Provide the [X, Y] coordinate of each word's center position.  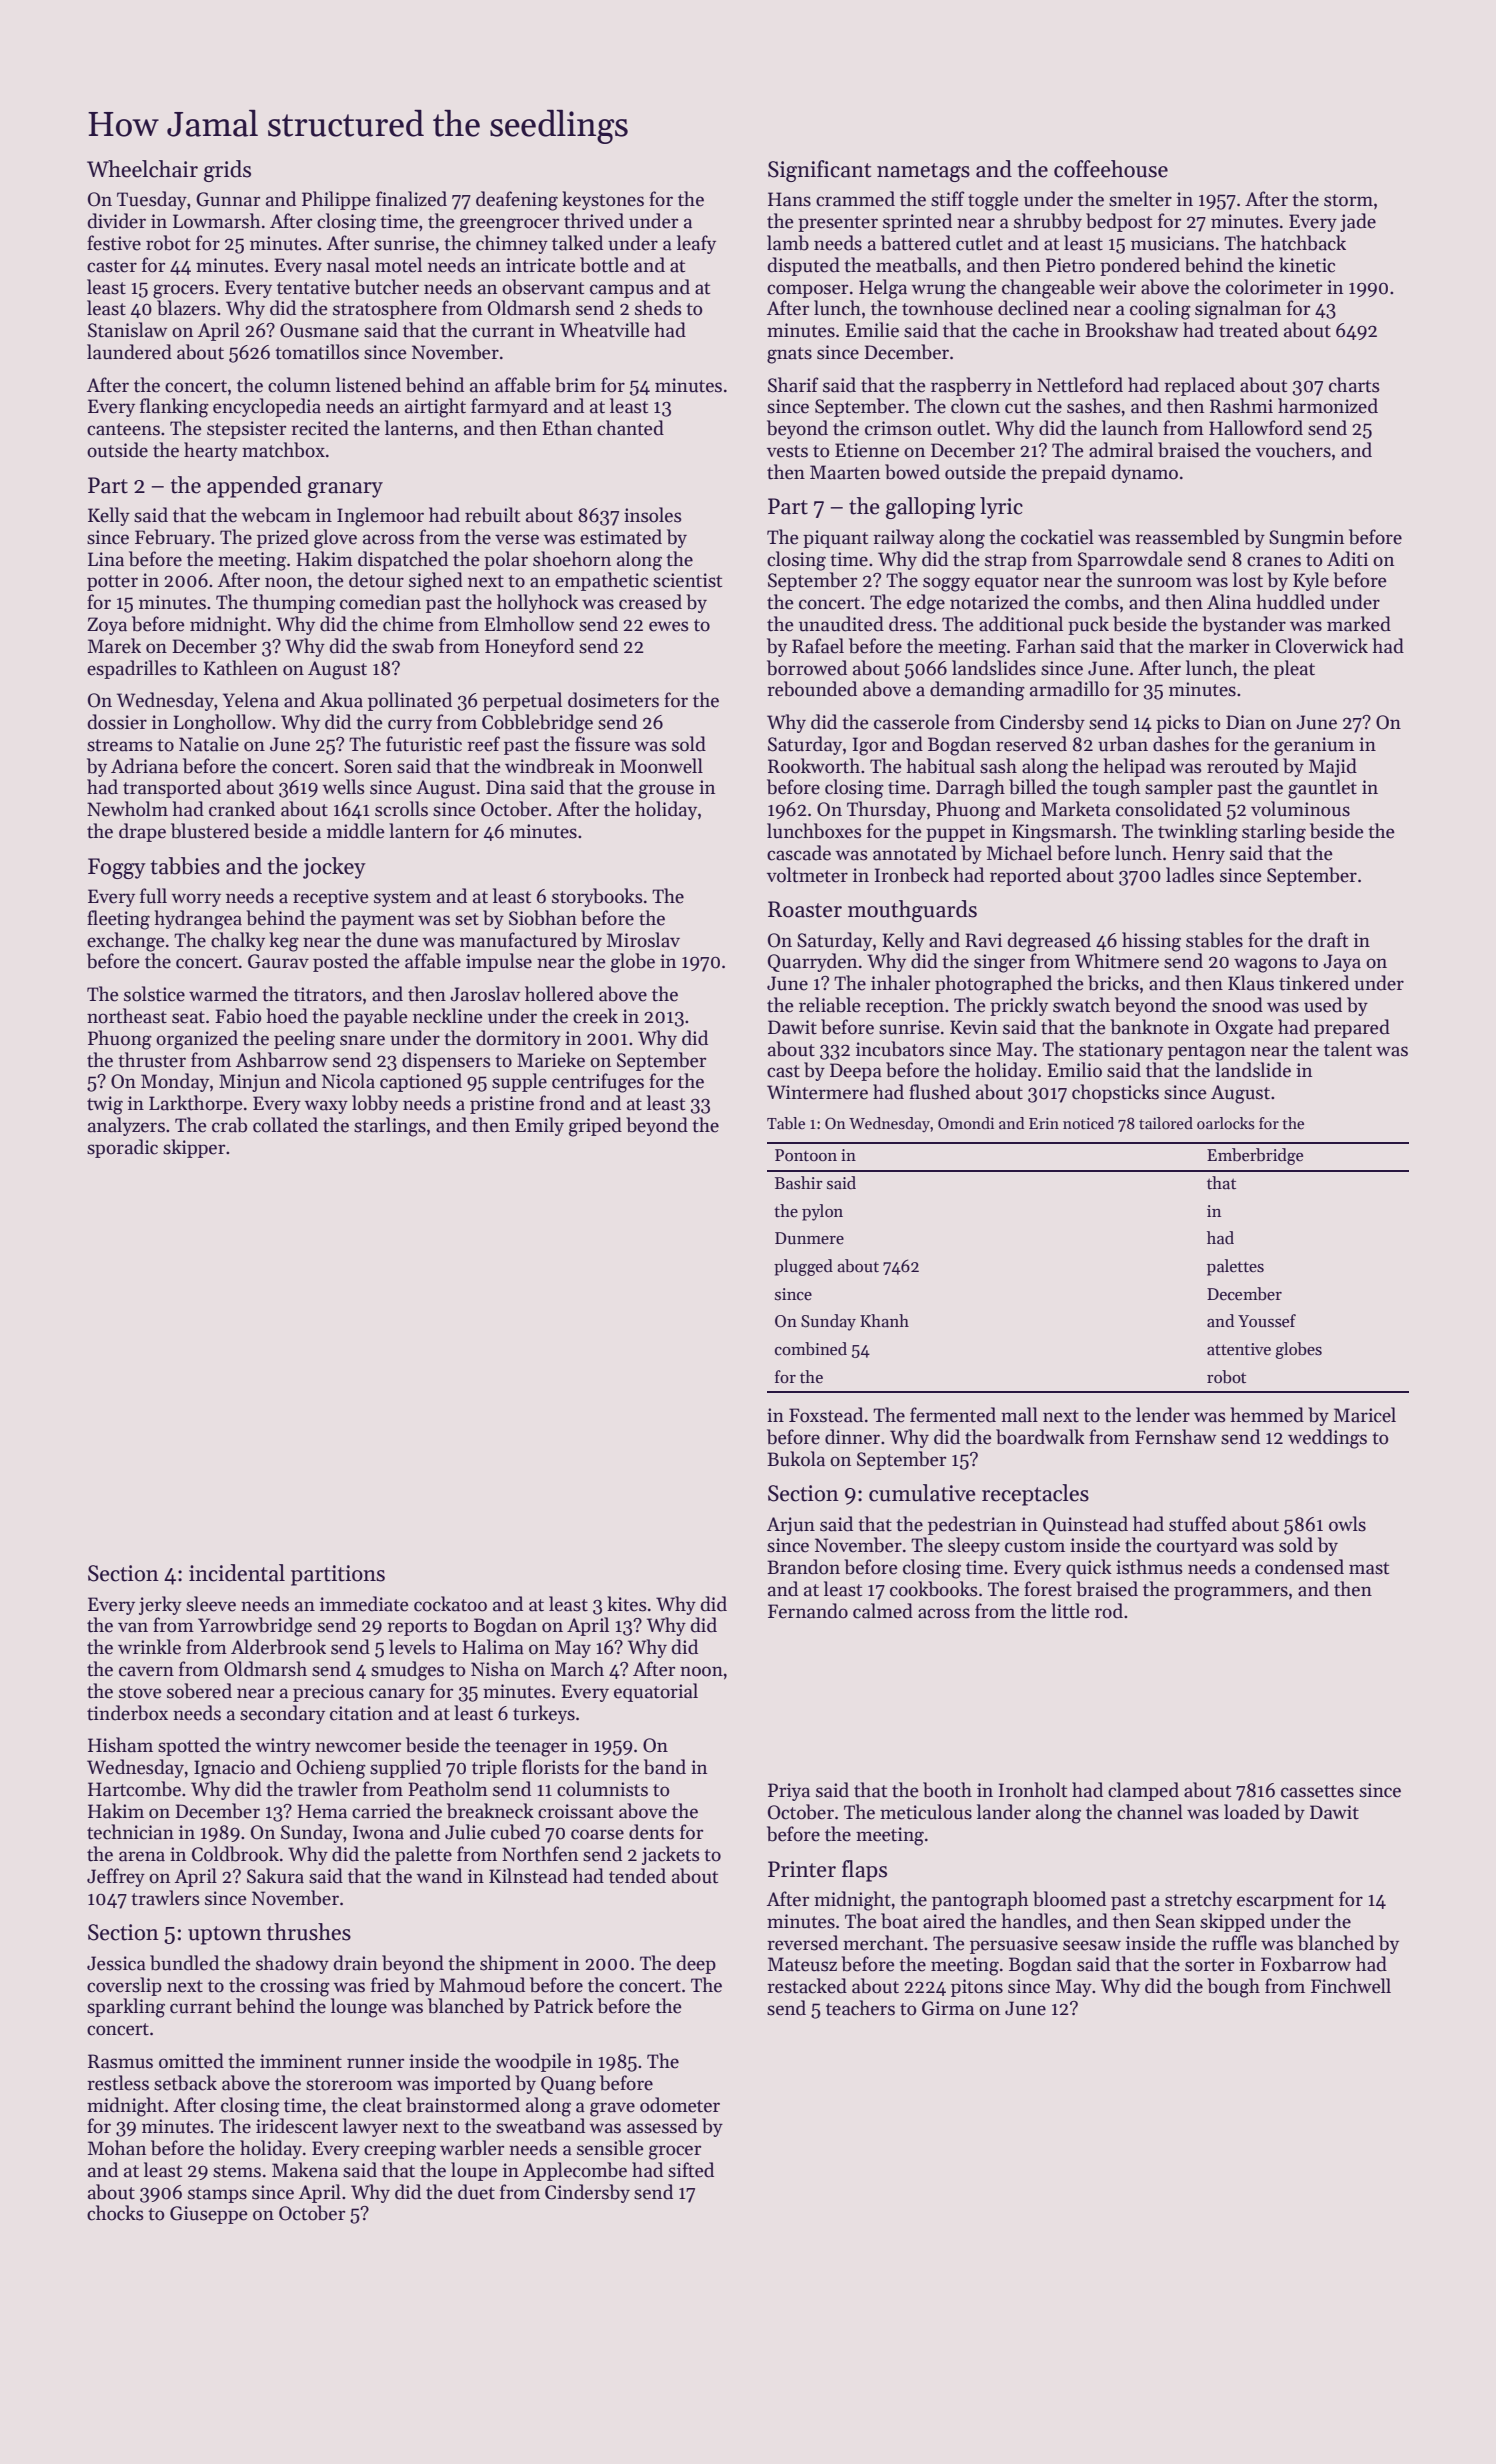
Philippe [336, 200]
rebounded [812, 689]
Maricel [1365, 1415]
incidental [237, 1573]
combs [1092, 602]
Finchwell [1351, 1986]
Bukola [796, 1459]
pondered [1140, 266]
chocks [115, 2213]
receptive [331, 898]
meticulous [926, 1812]
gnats [789, 355]
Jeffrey [116, 1877]
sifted [691, 2170]
